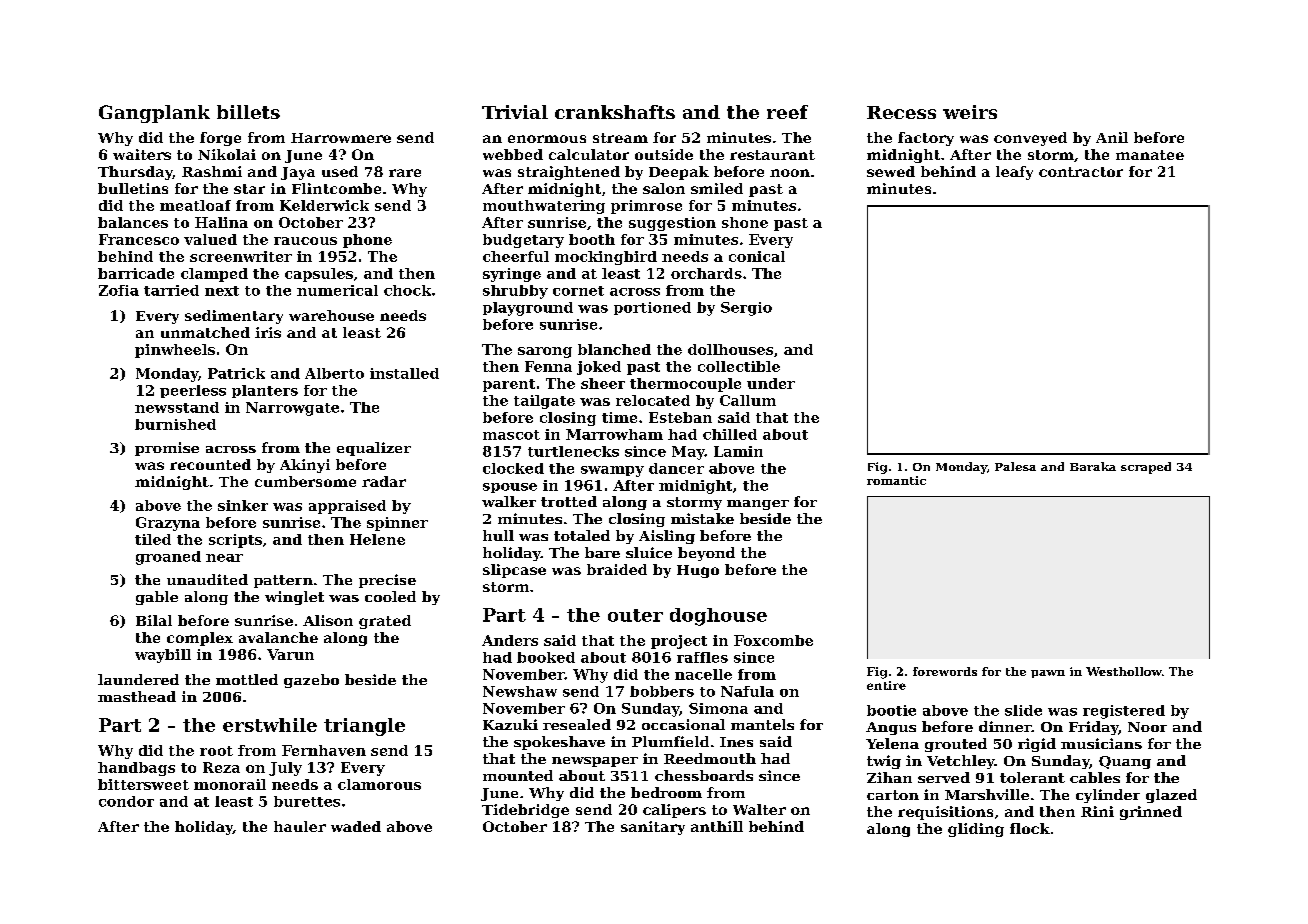 Image resolution: width=1308 pixels, height=924 pixels. Describe the element at coordinates (292, 409) in the image. I see `Narrowgate` at that location.
